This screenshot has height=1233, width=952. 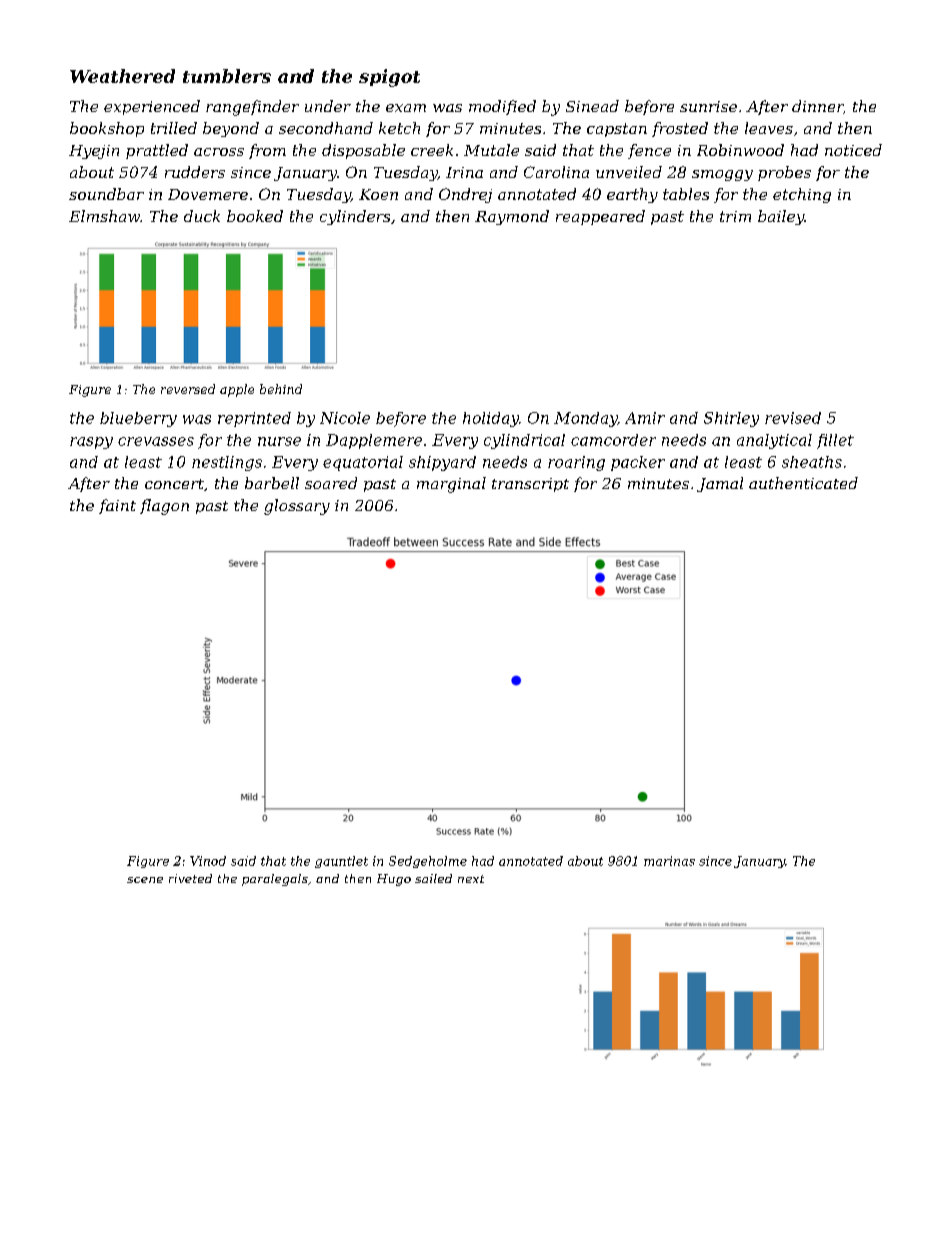 I want to click on spigot, so click(x=389, y=78).
